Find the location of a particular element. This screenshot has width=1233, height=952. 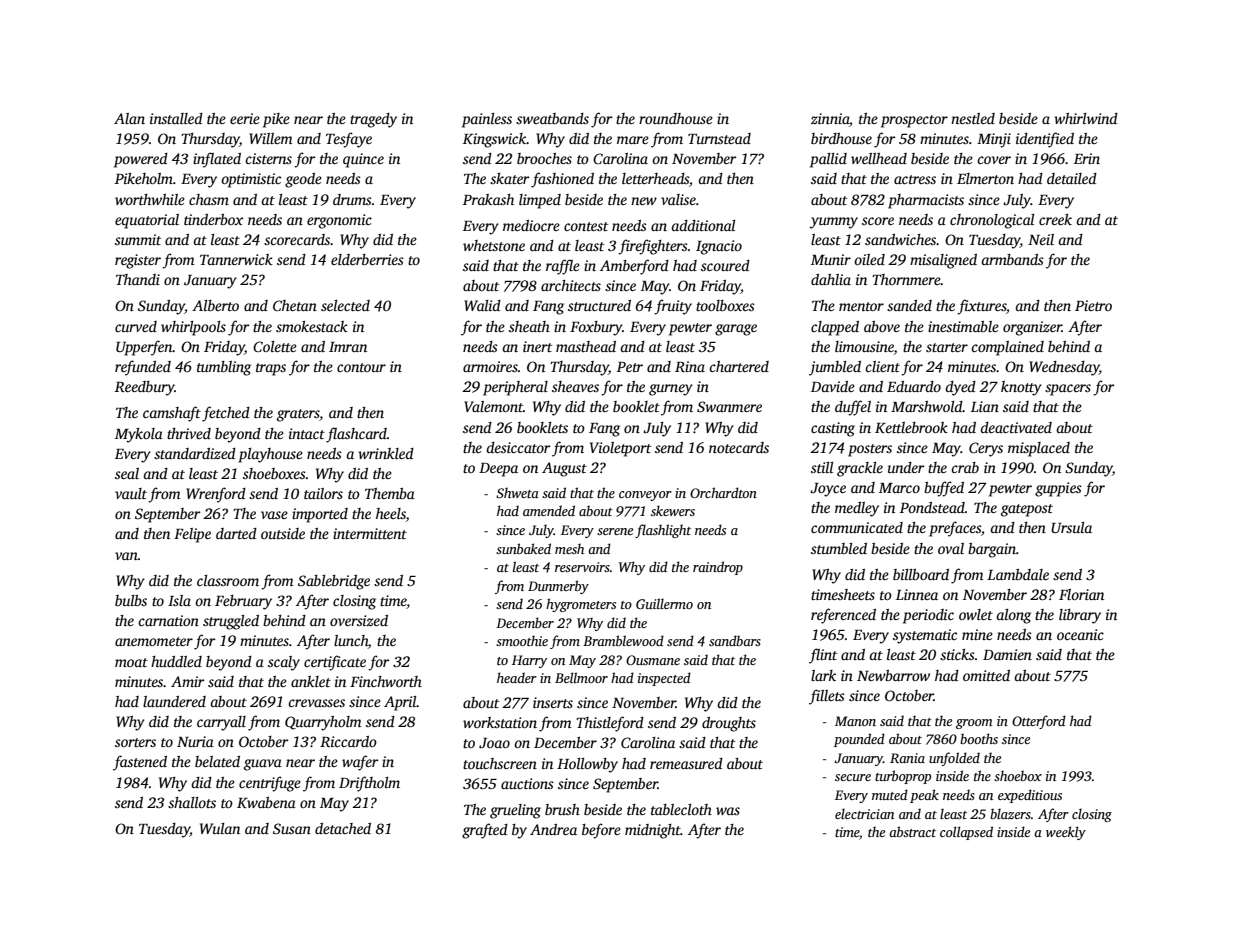

chartered is located at coordinates (739, 366).
